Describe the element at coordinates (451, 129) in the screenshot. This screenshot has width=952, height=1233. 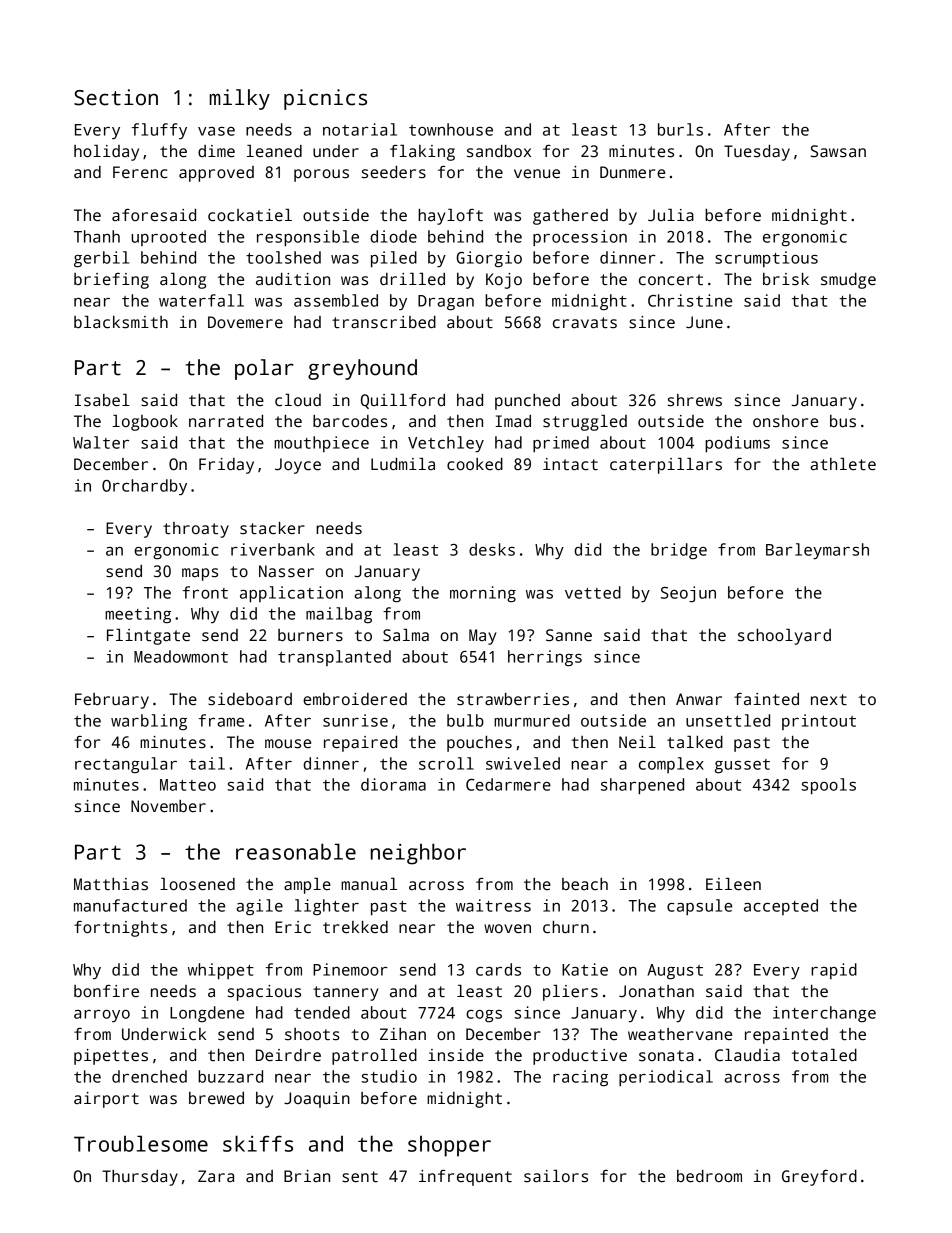
I see `townhouse` at that location.
